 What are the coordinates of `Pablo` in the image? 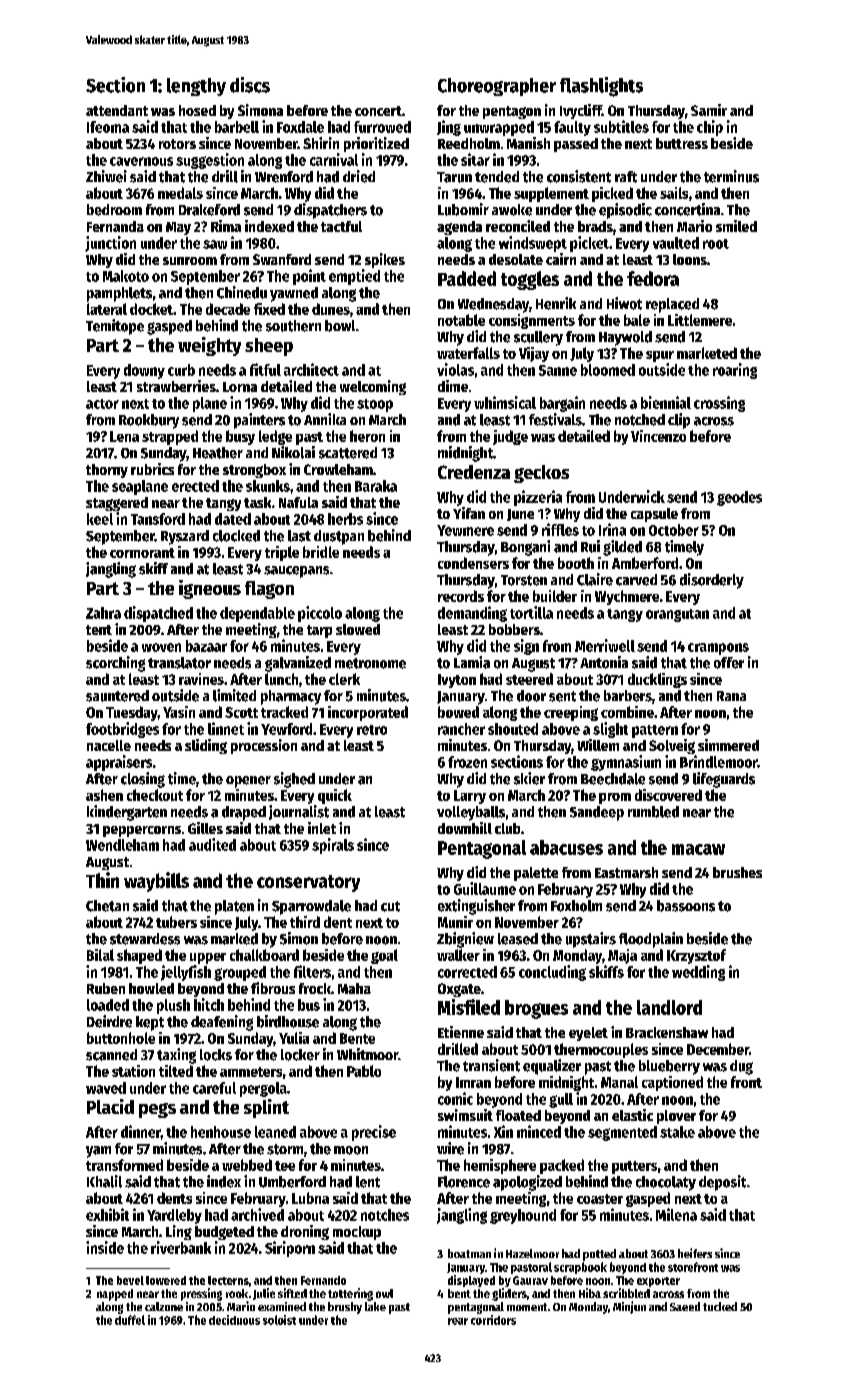 It's located at (364, 1071).
